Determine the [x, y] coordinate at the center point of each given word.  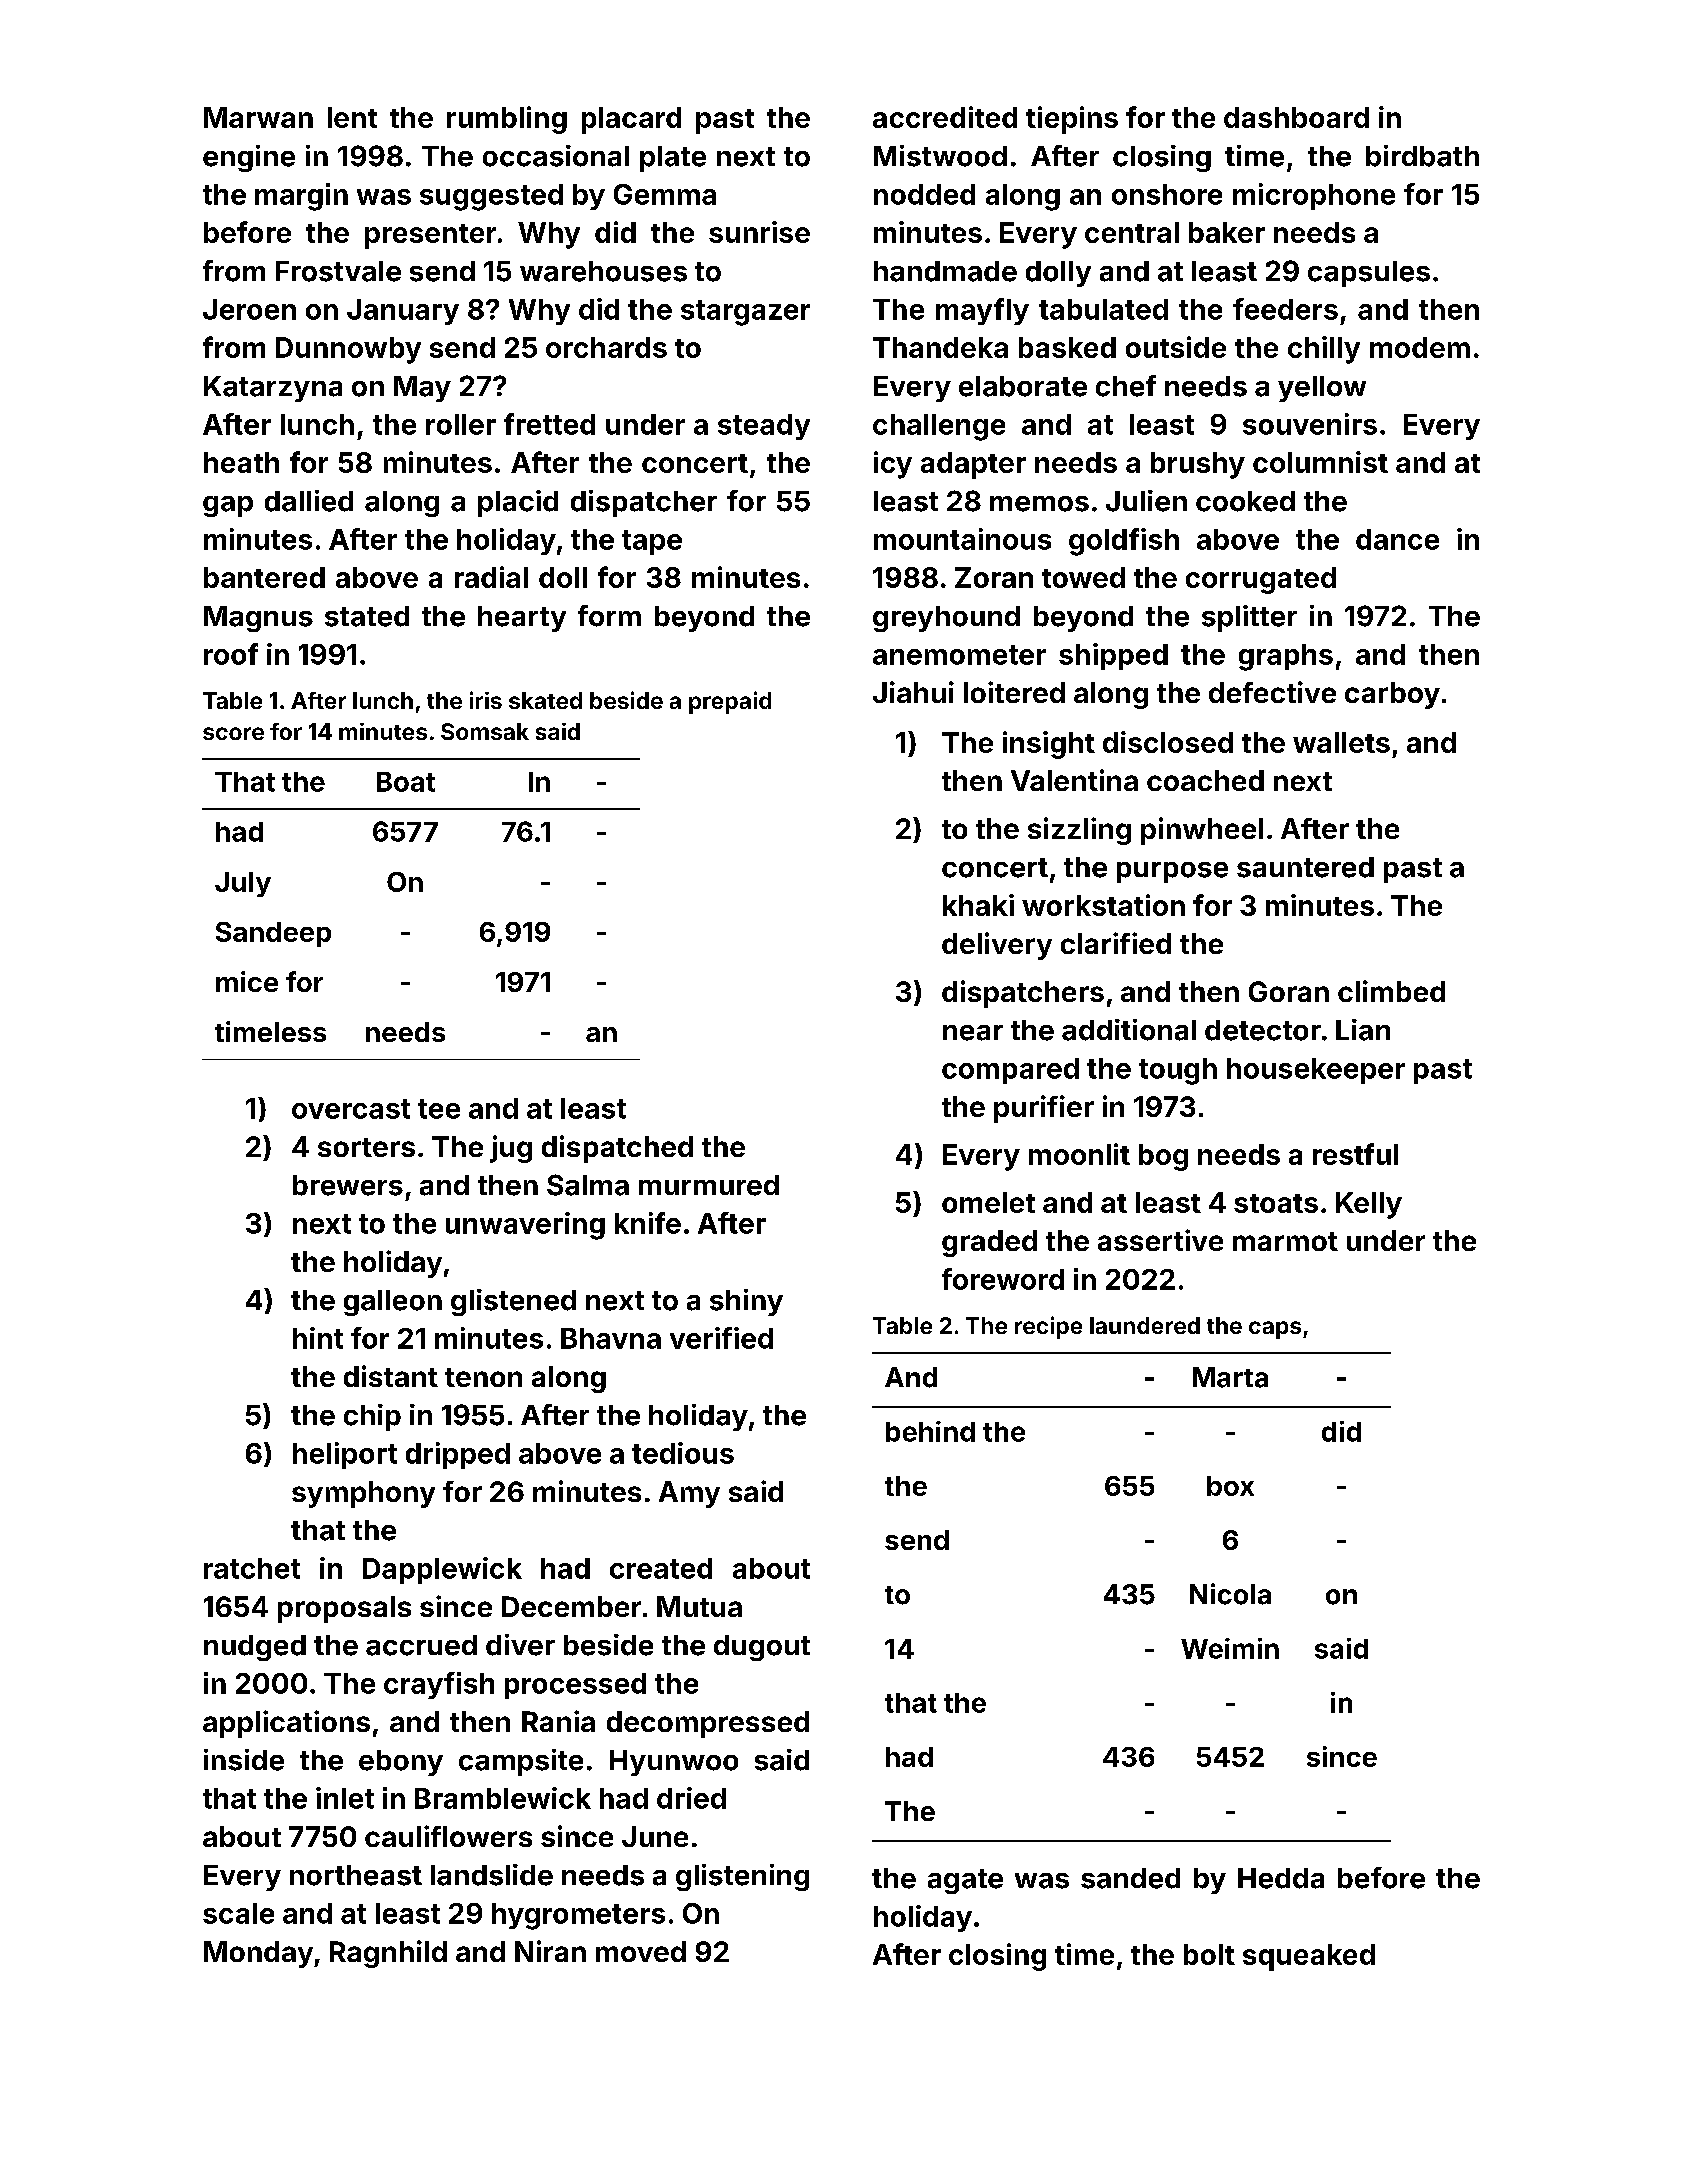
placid [518, 503]
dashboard [1296, 117]
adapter [973, 465]
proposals [344, 1609]
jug [511, 1149]
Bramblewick [503, 1798]
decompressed [708, 1724]
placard [631, 120]
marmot [1285, 1241]
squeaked [1309, 1957]
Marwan [258, 117]
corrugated [1261, 580]
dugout [762, 1648]
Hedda [1281, 1878]
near [973, 1033]
